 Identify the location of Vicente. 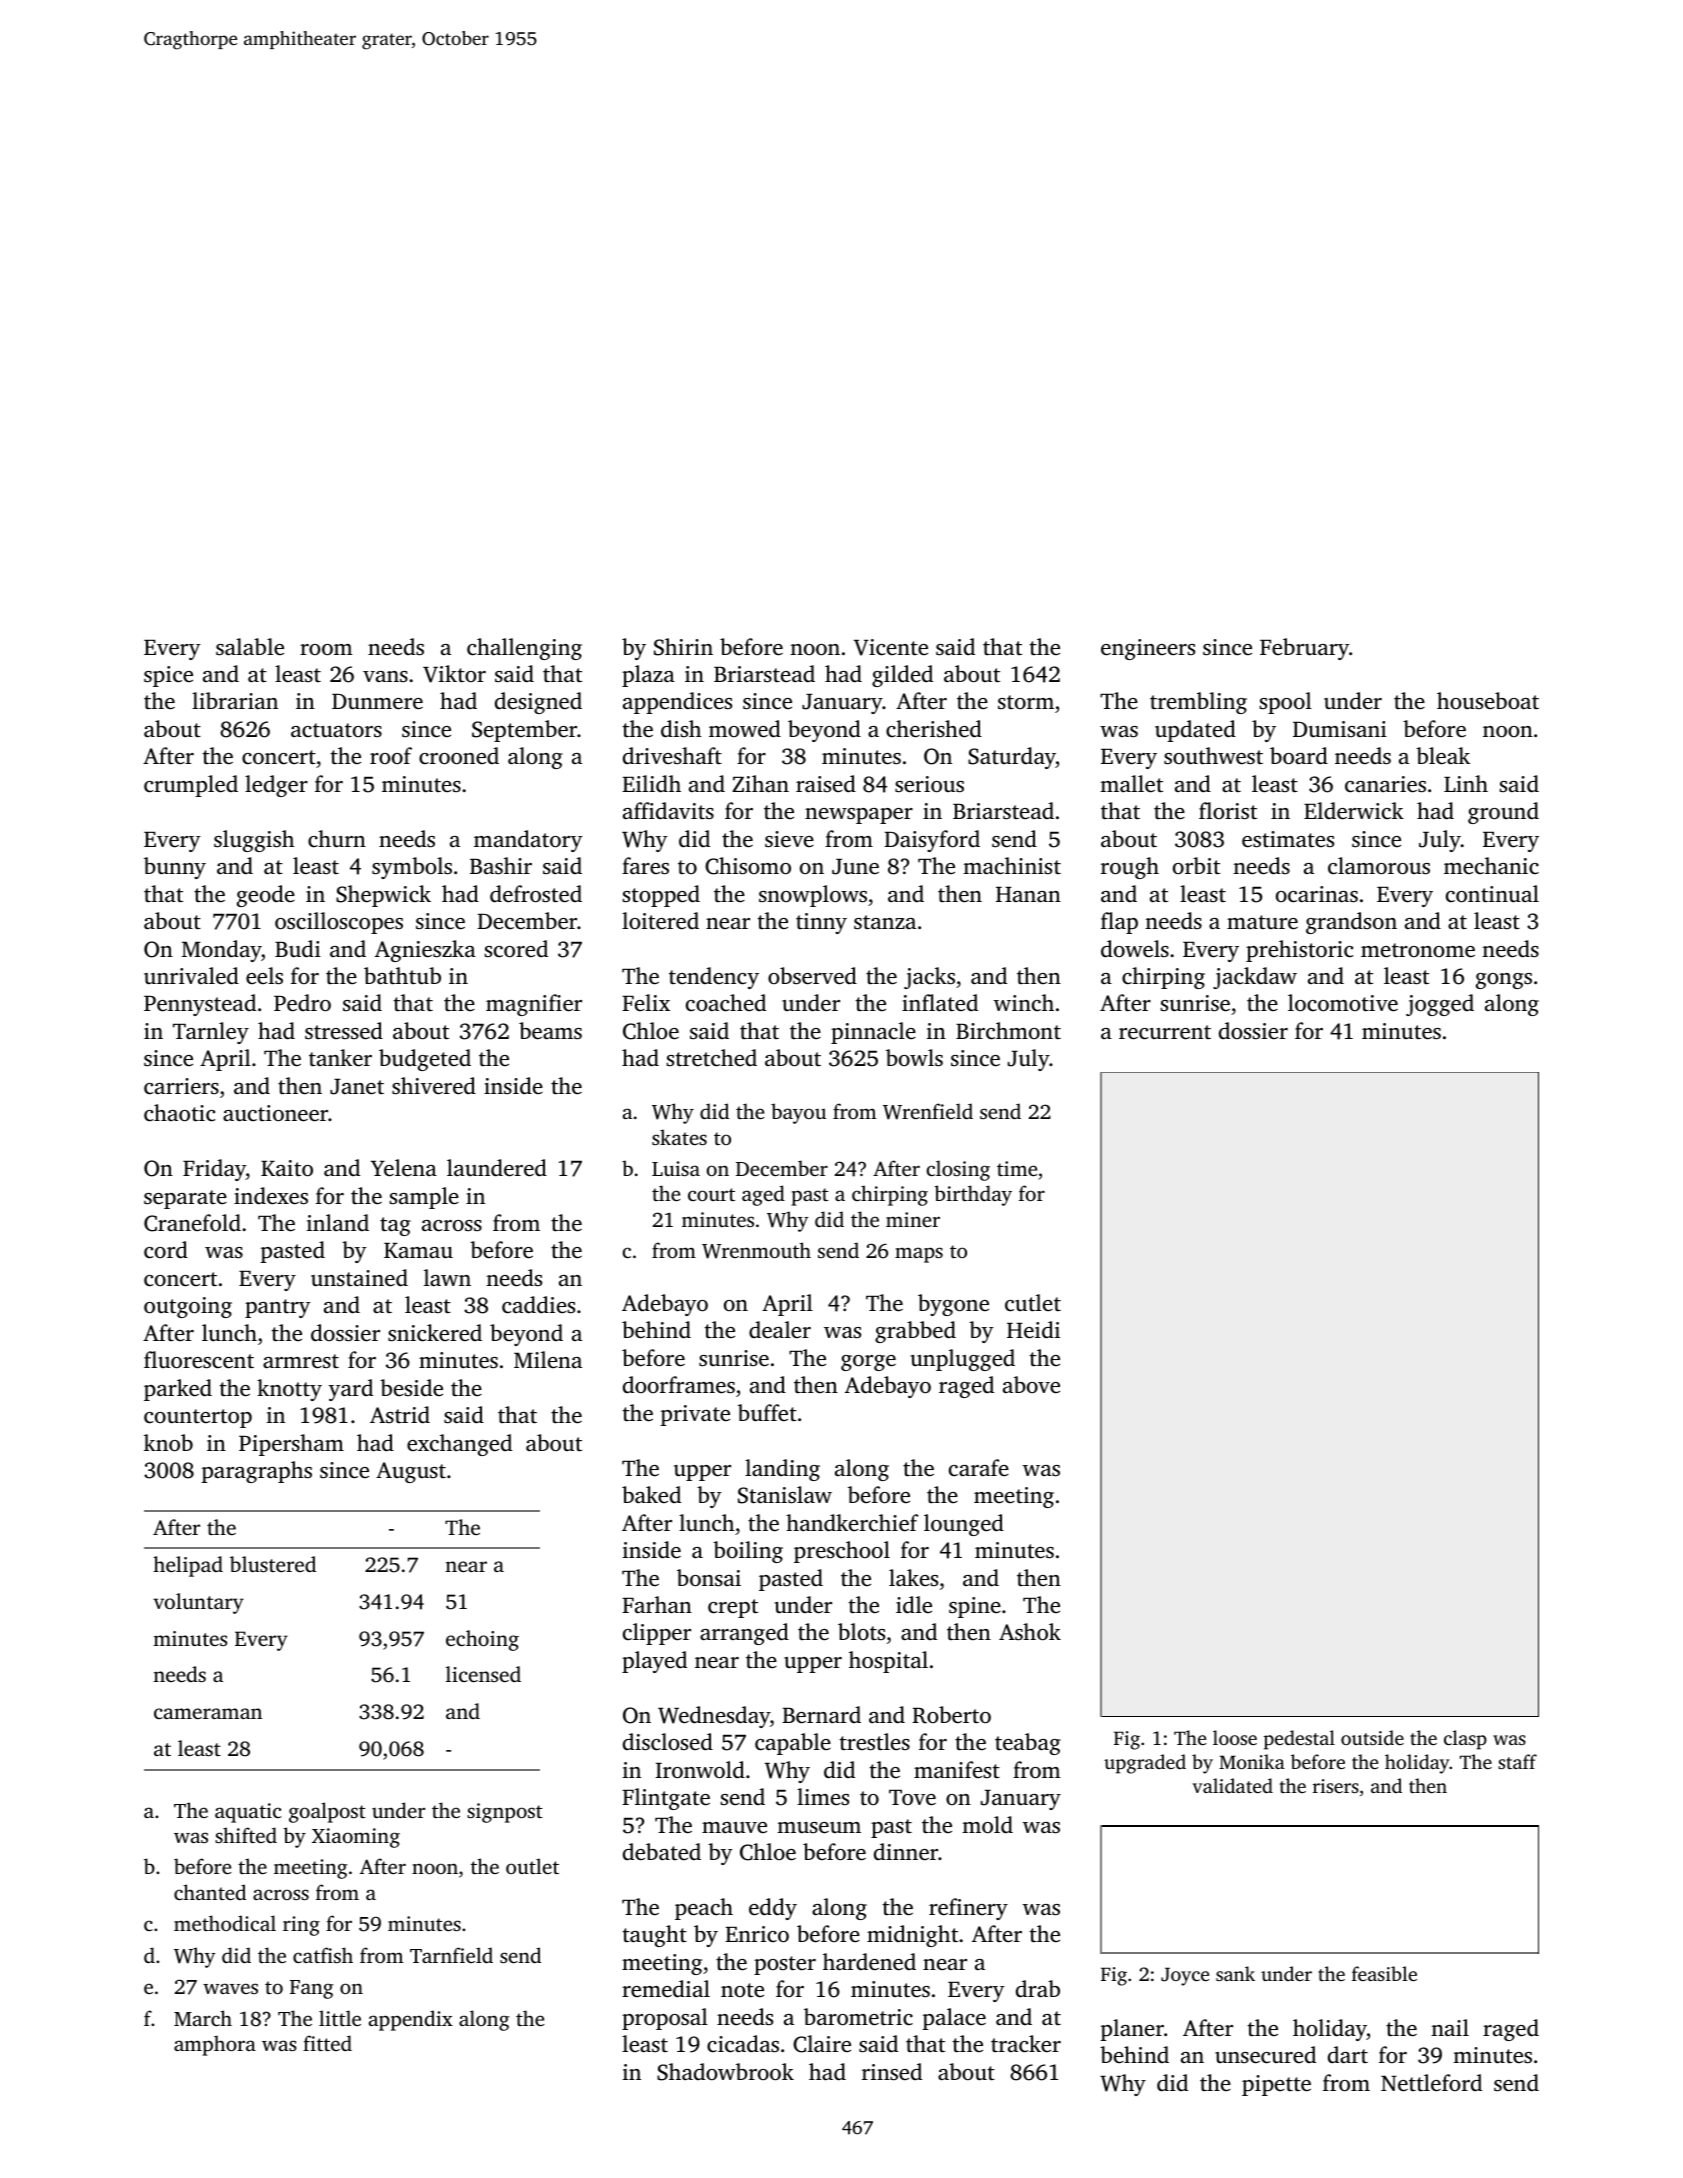
(891, 647).
